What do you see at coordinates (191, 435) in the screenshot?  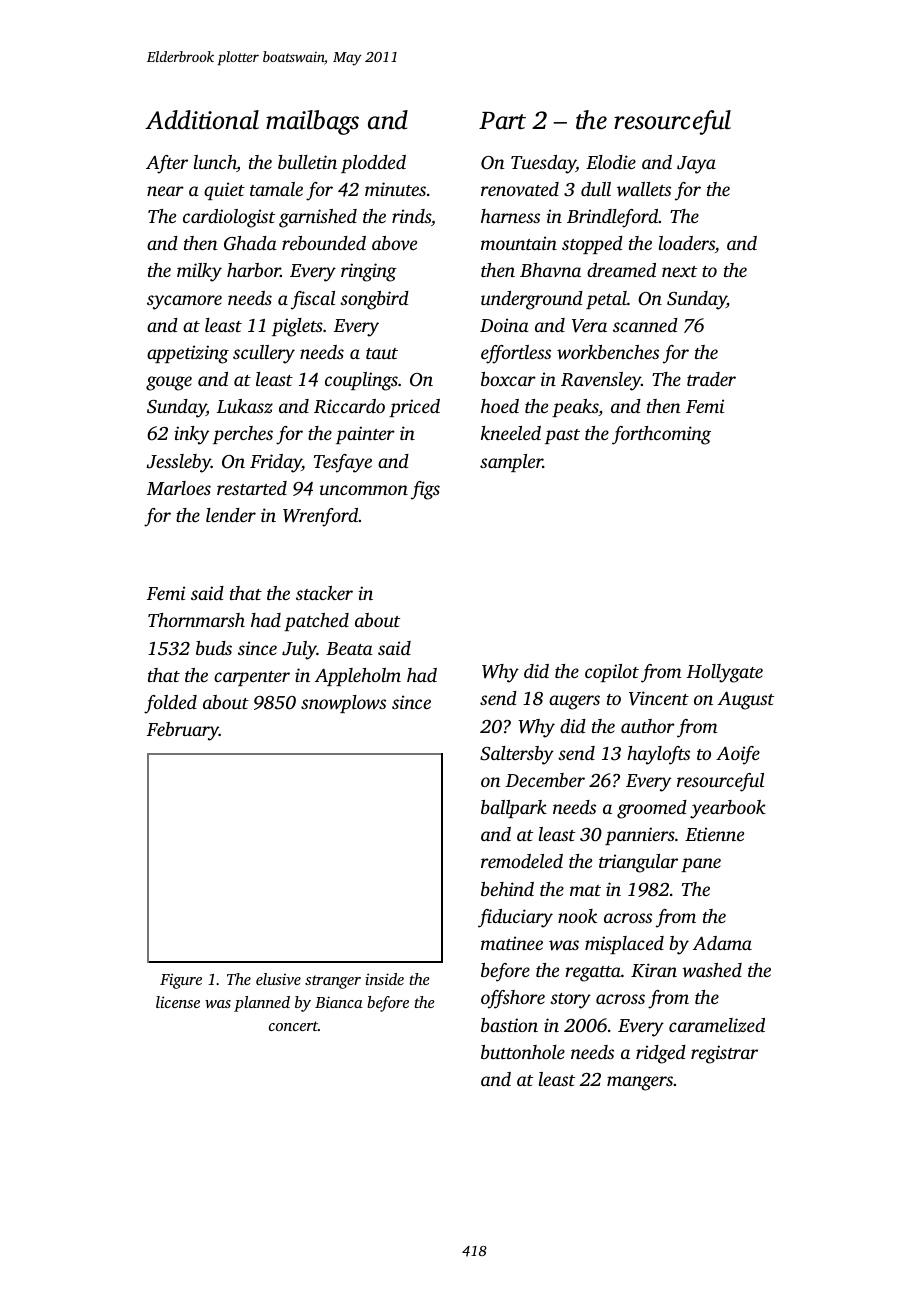 I see `inky` at bounding box center [191, 435].
